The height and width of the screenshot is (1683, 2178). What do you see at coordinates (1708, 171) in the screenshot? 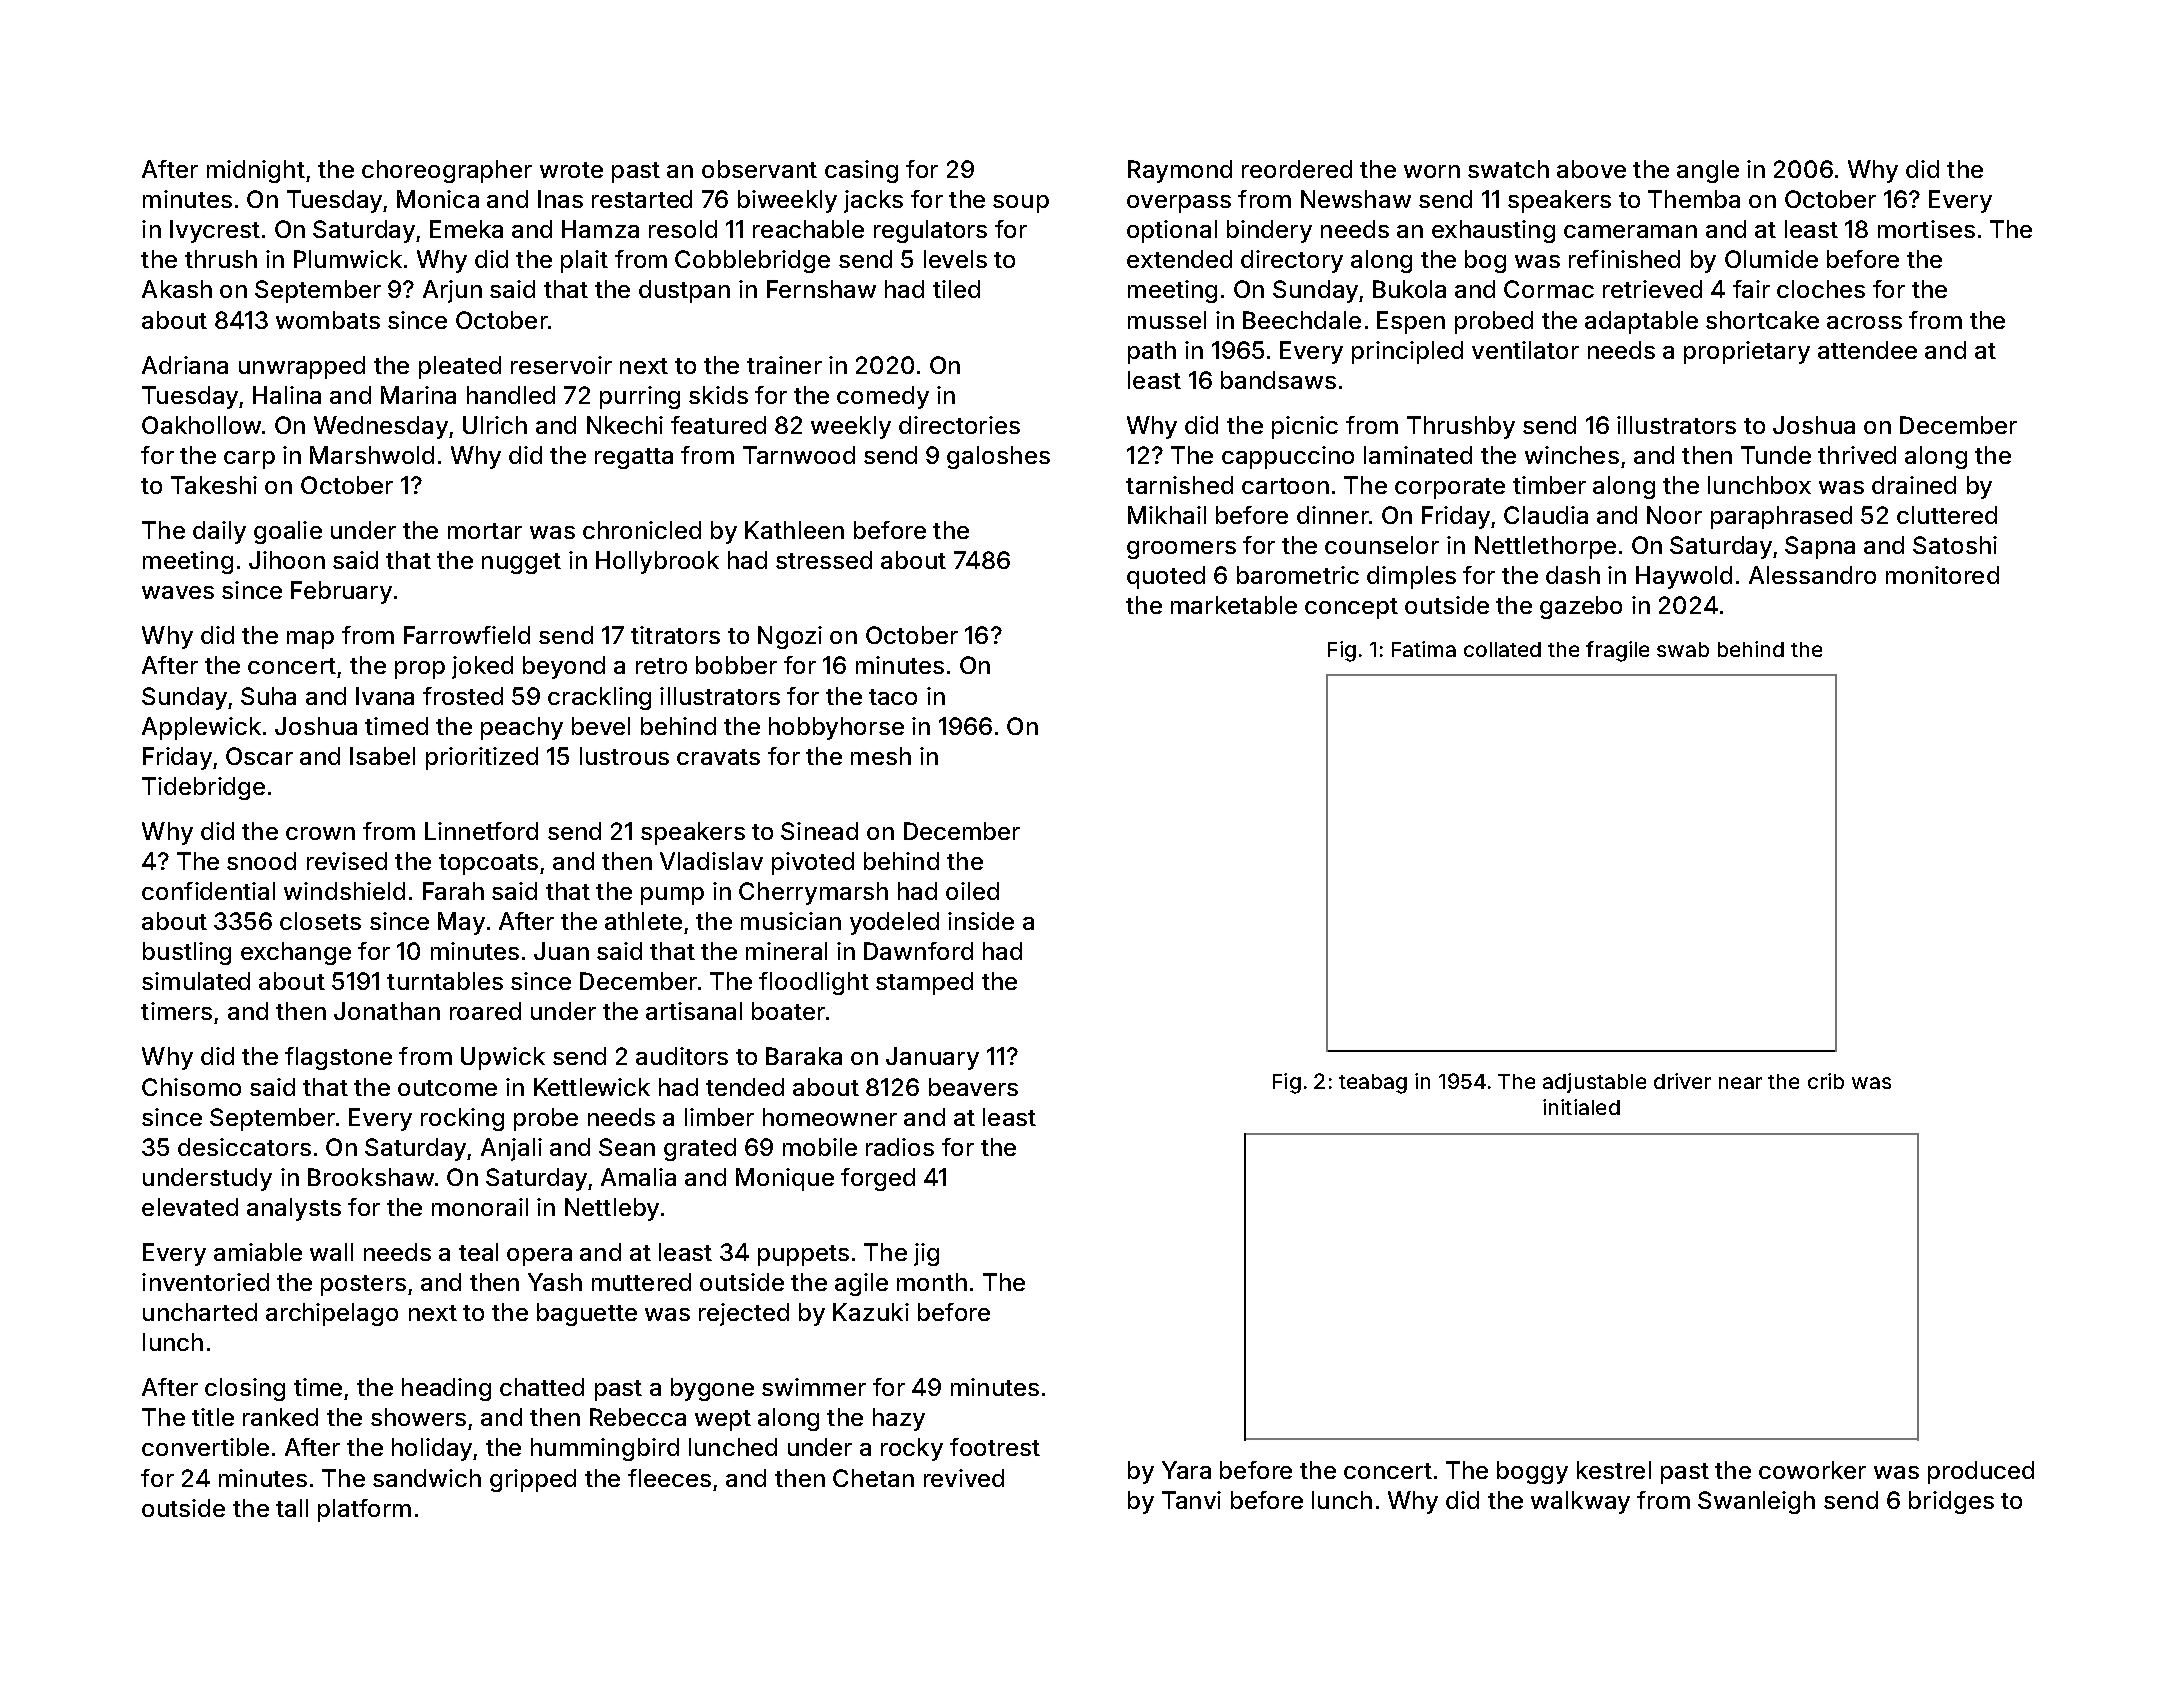
I see `angle` at bounding box center [1708, 171].
